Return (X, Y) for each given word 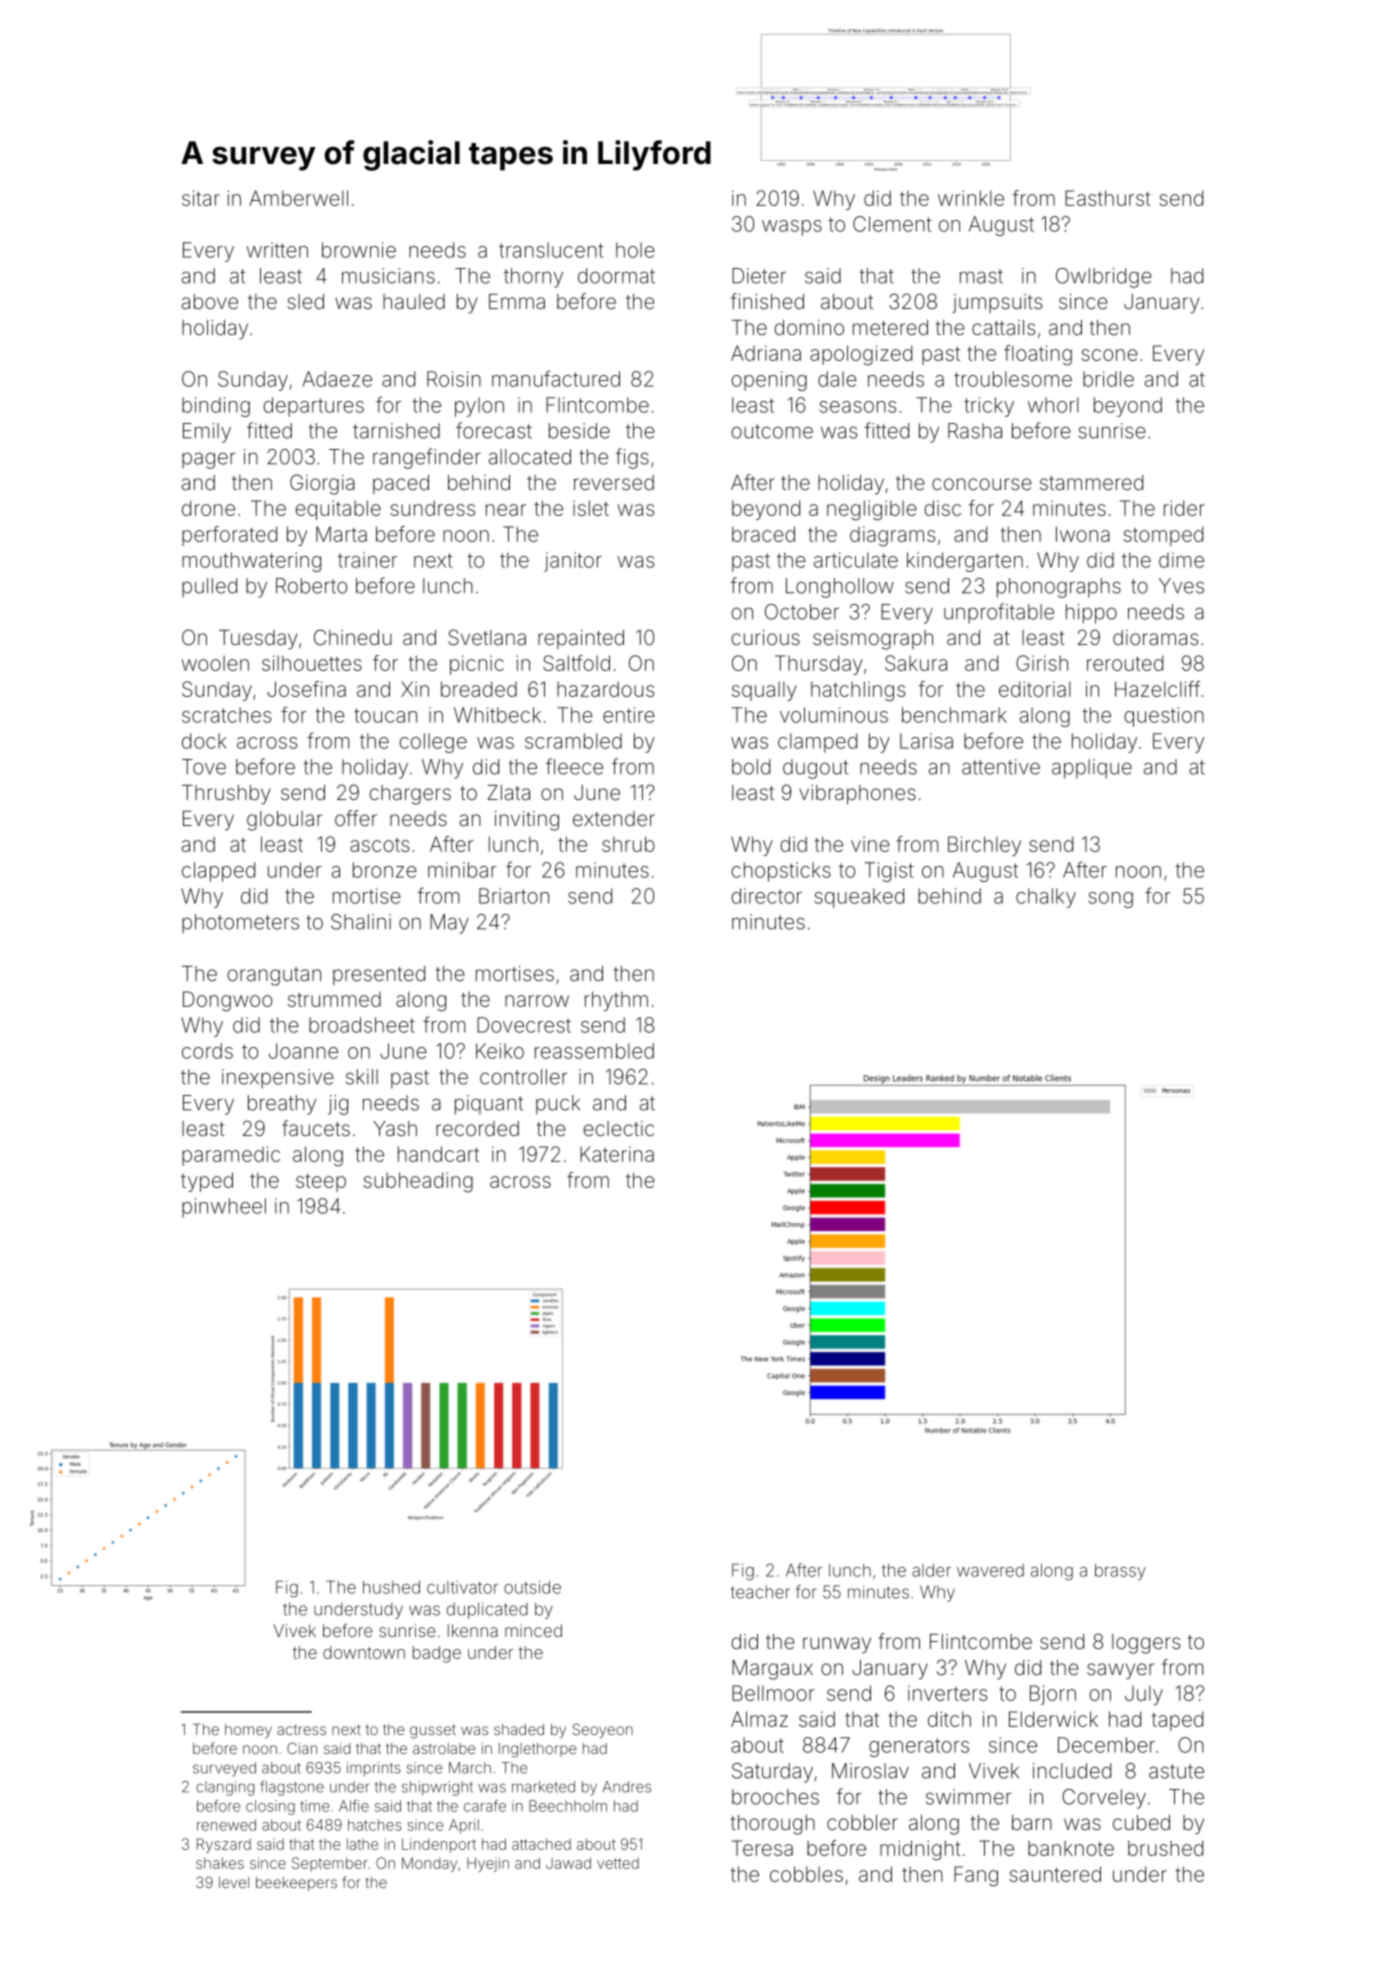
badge (437, 1654)
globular (284, 821)
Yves (1181, 586)
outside (532, 1587)
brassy (1120, 1572)
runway (837, 1645)
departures (313, 407)
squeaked (859, 898)
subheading (418, 1182)
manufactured (556, 378)
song (1111, 900)
